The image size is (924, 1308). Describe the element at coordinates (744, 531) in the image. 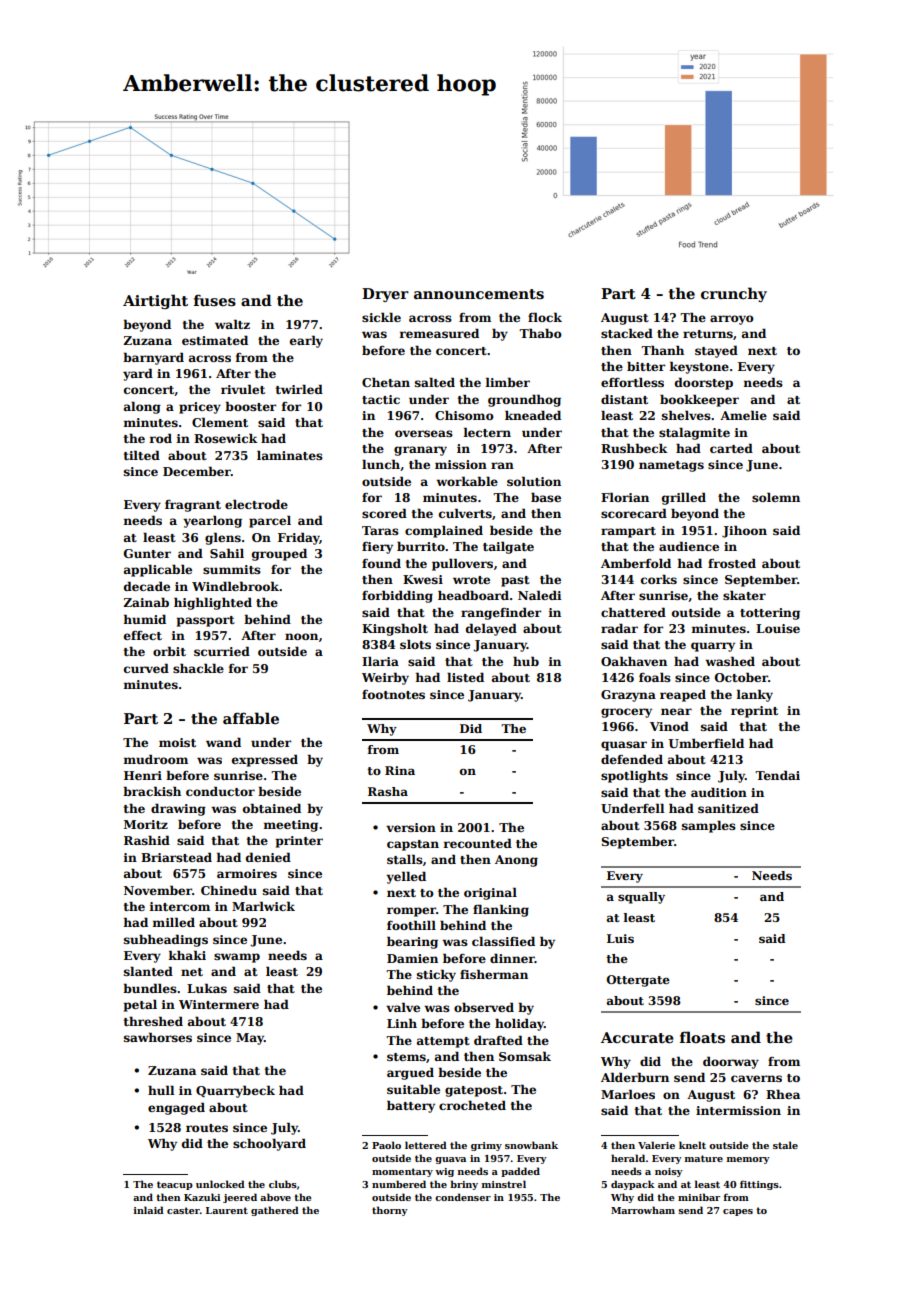

I see `Jihoon` at that location.
